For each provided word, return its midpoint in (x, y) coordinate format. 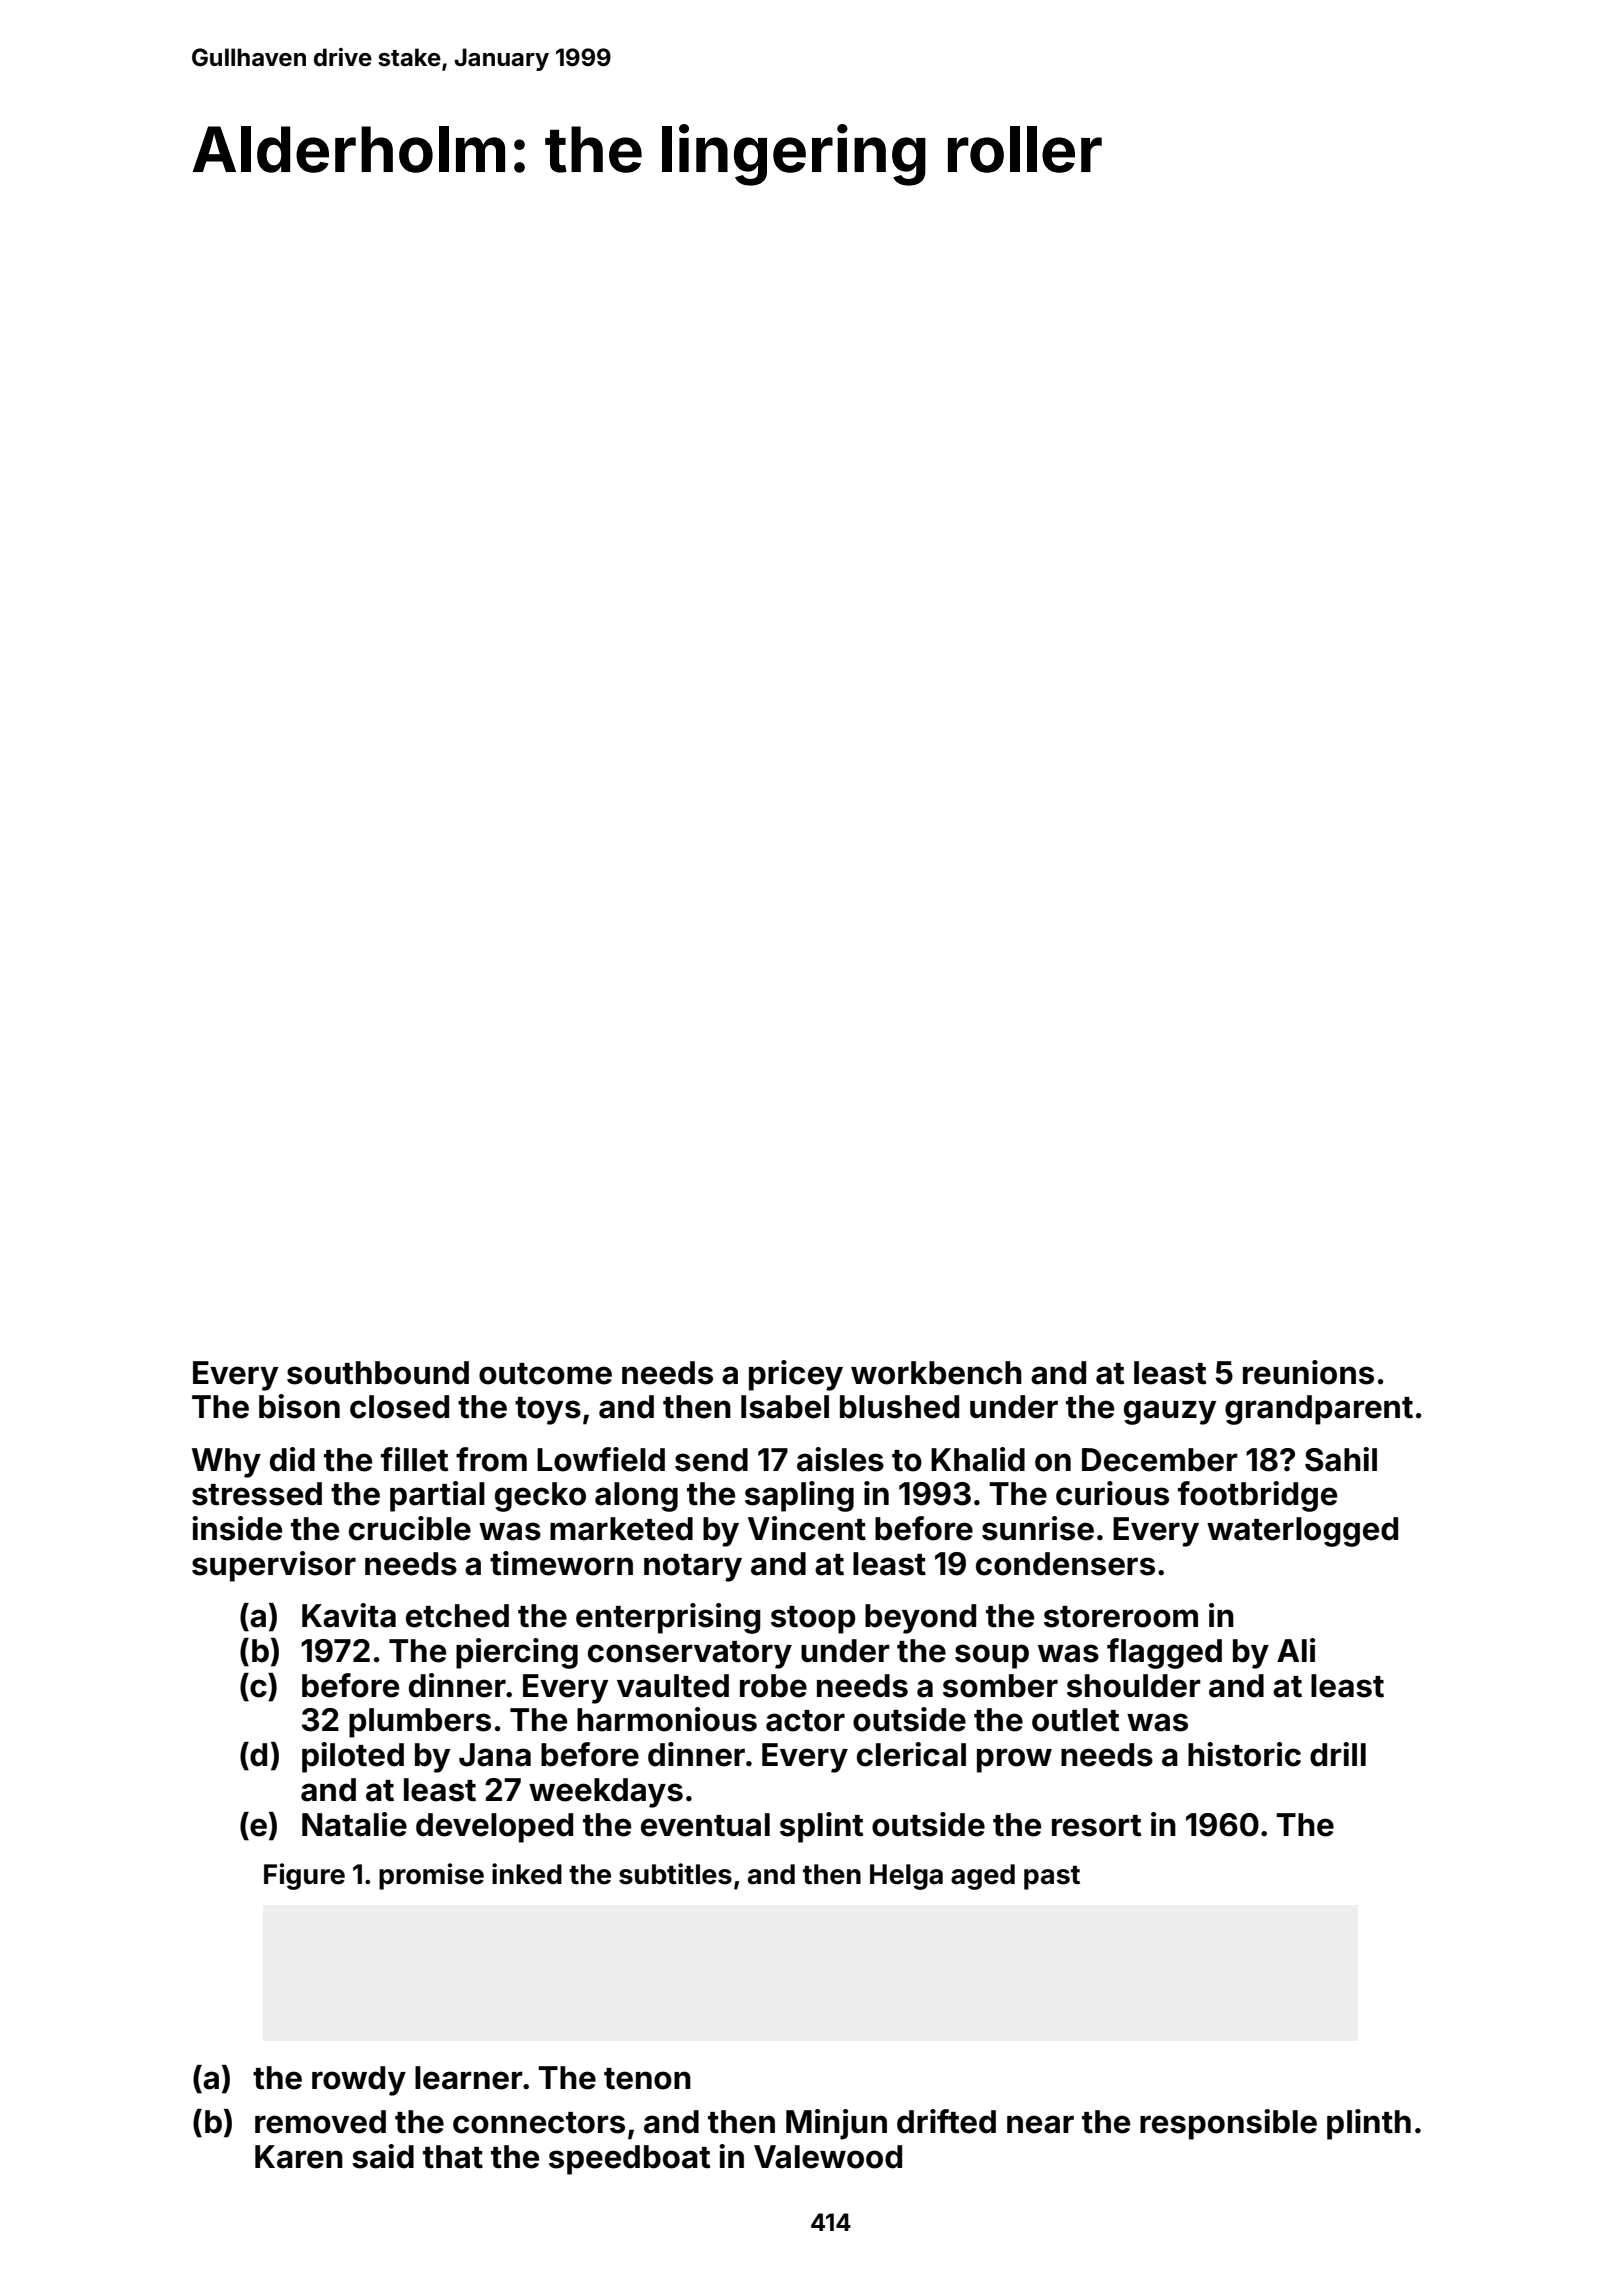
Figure (304, 1876)
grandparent (1319, 1410)
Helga (906, 1877)
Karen (299, 2157)
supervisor (274, 1566)
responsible (1228, 2124)
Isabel (785, 1407)
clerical (911, 1754)
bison (299, 1406)
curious (1112, 1493)
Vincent (807, 1528)
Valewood (828, 2157)
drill (1338, 1754)
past (1052, 1878)
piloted (353, 1757)
